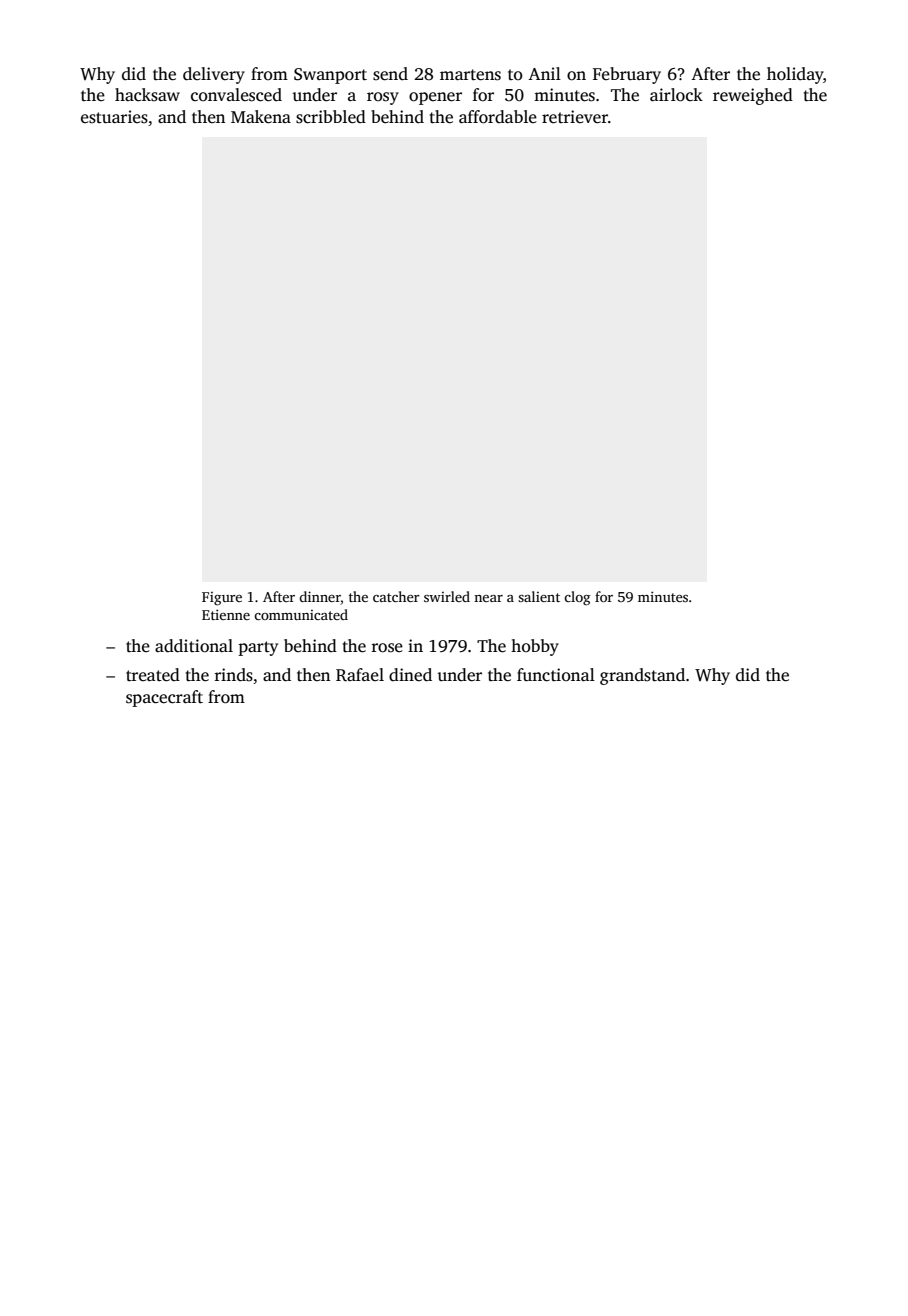  What do you see at coordinates (214, 75) in the screenshot?
I see `delivery` at bounding box center [214, 75].
